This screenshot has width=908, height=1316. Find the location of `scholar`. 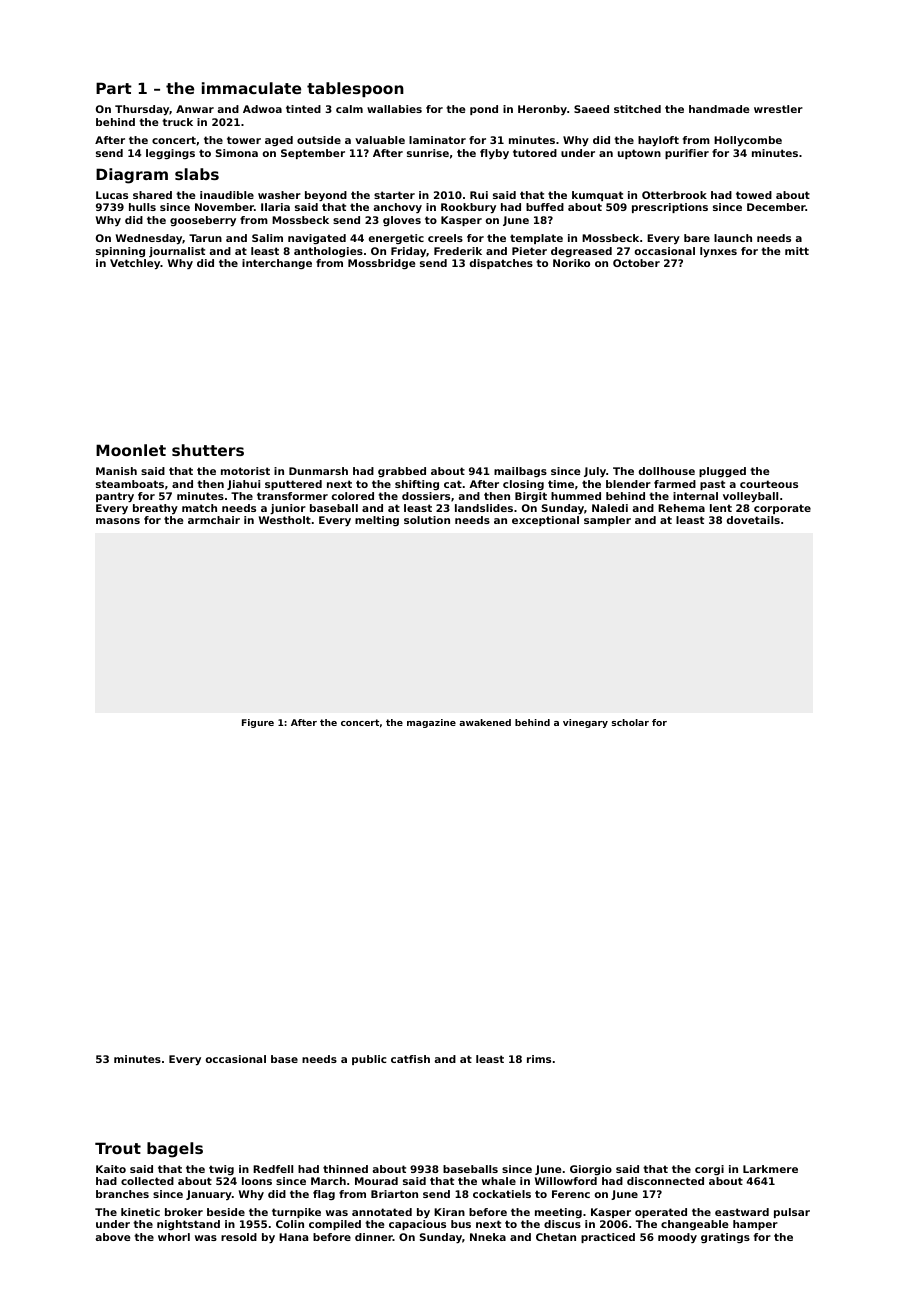

scholar is located at coordinates (630, 722).
